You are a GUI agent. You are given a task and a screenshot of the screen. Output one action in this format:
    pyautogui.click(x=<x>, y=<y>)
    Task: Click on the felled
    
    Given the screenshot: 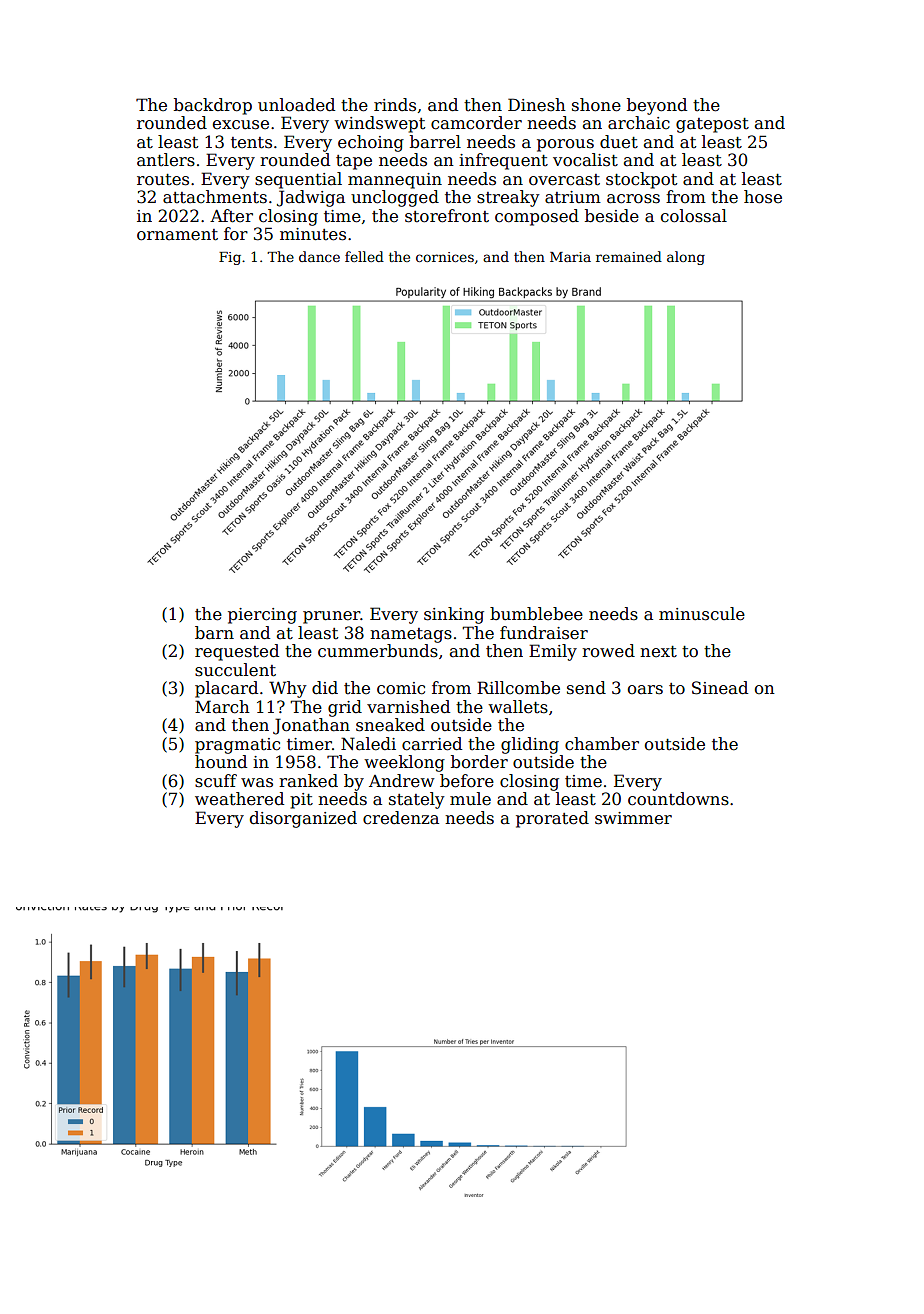 What is the action you would take?
    pyautogui.click(x=364, y=256)
